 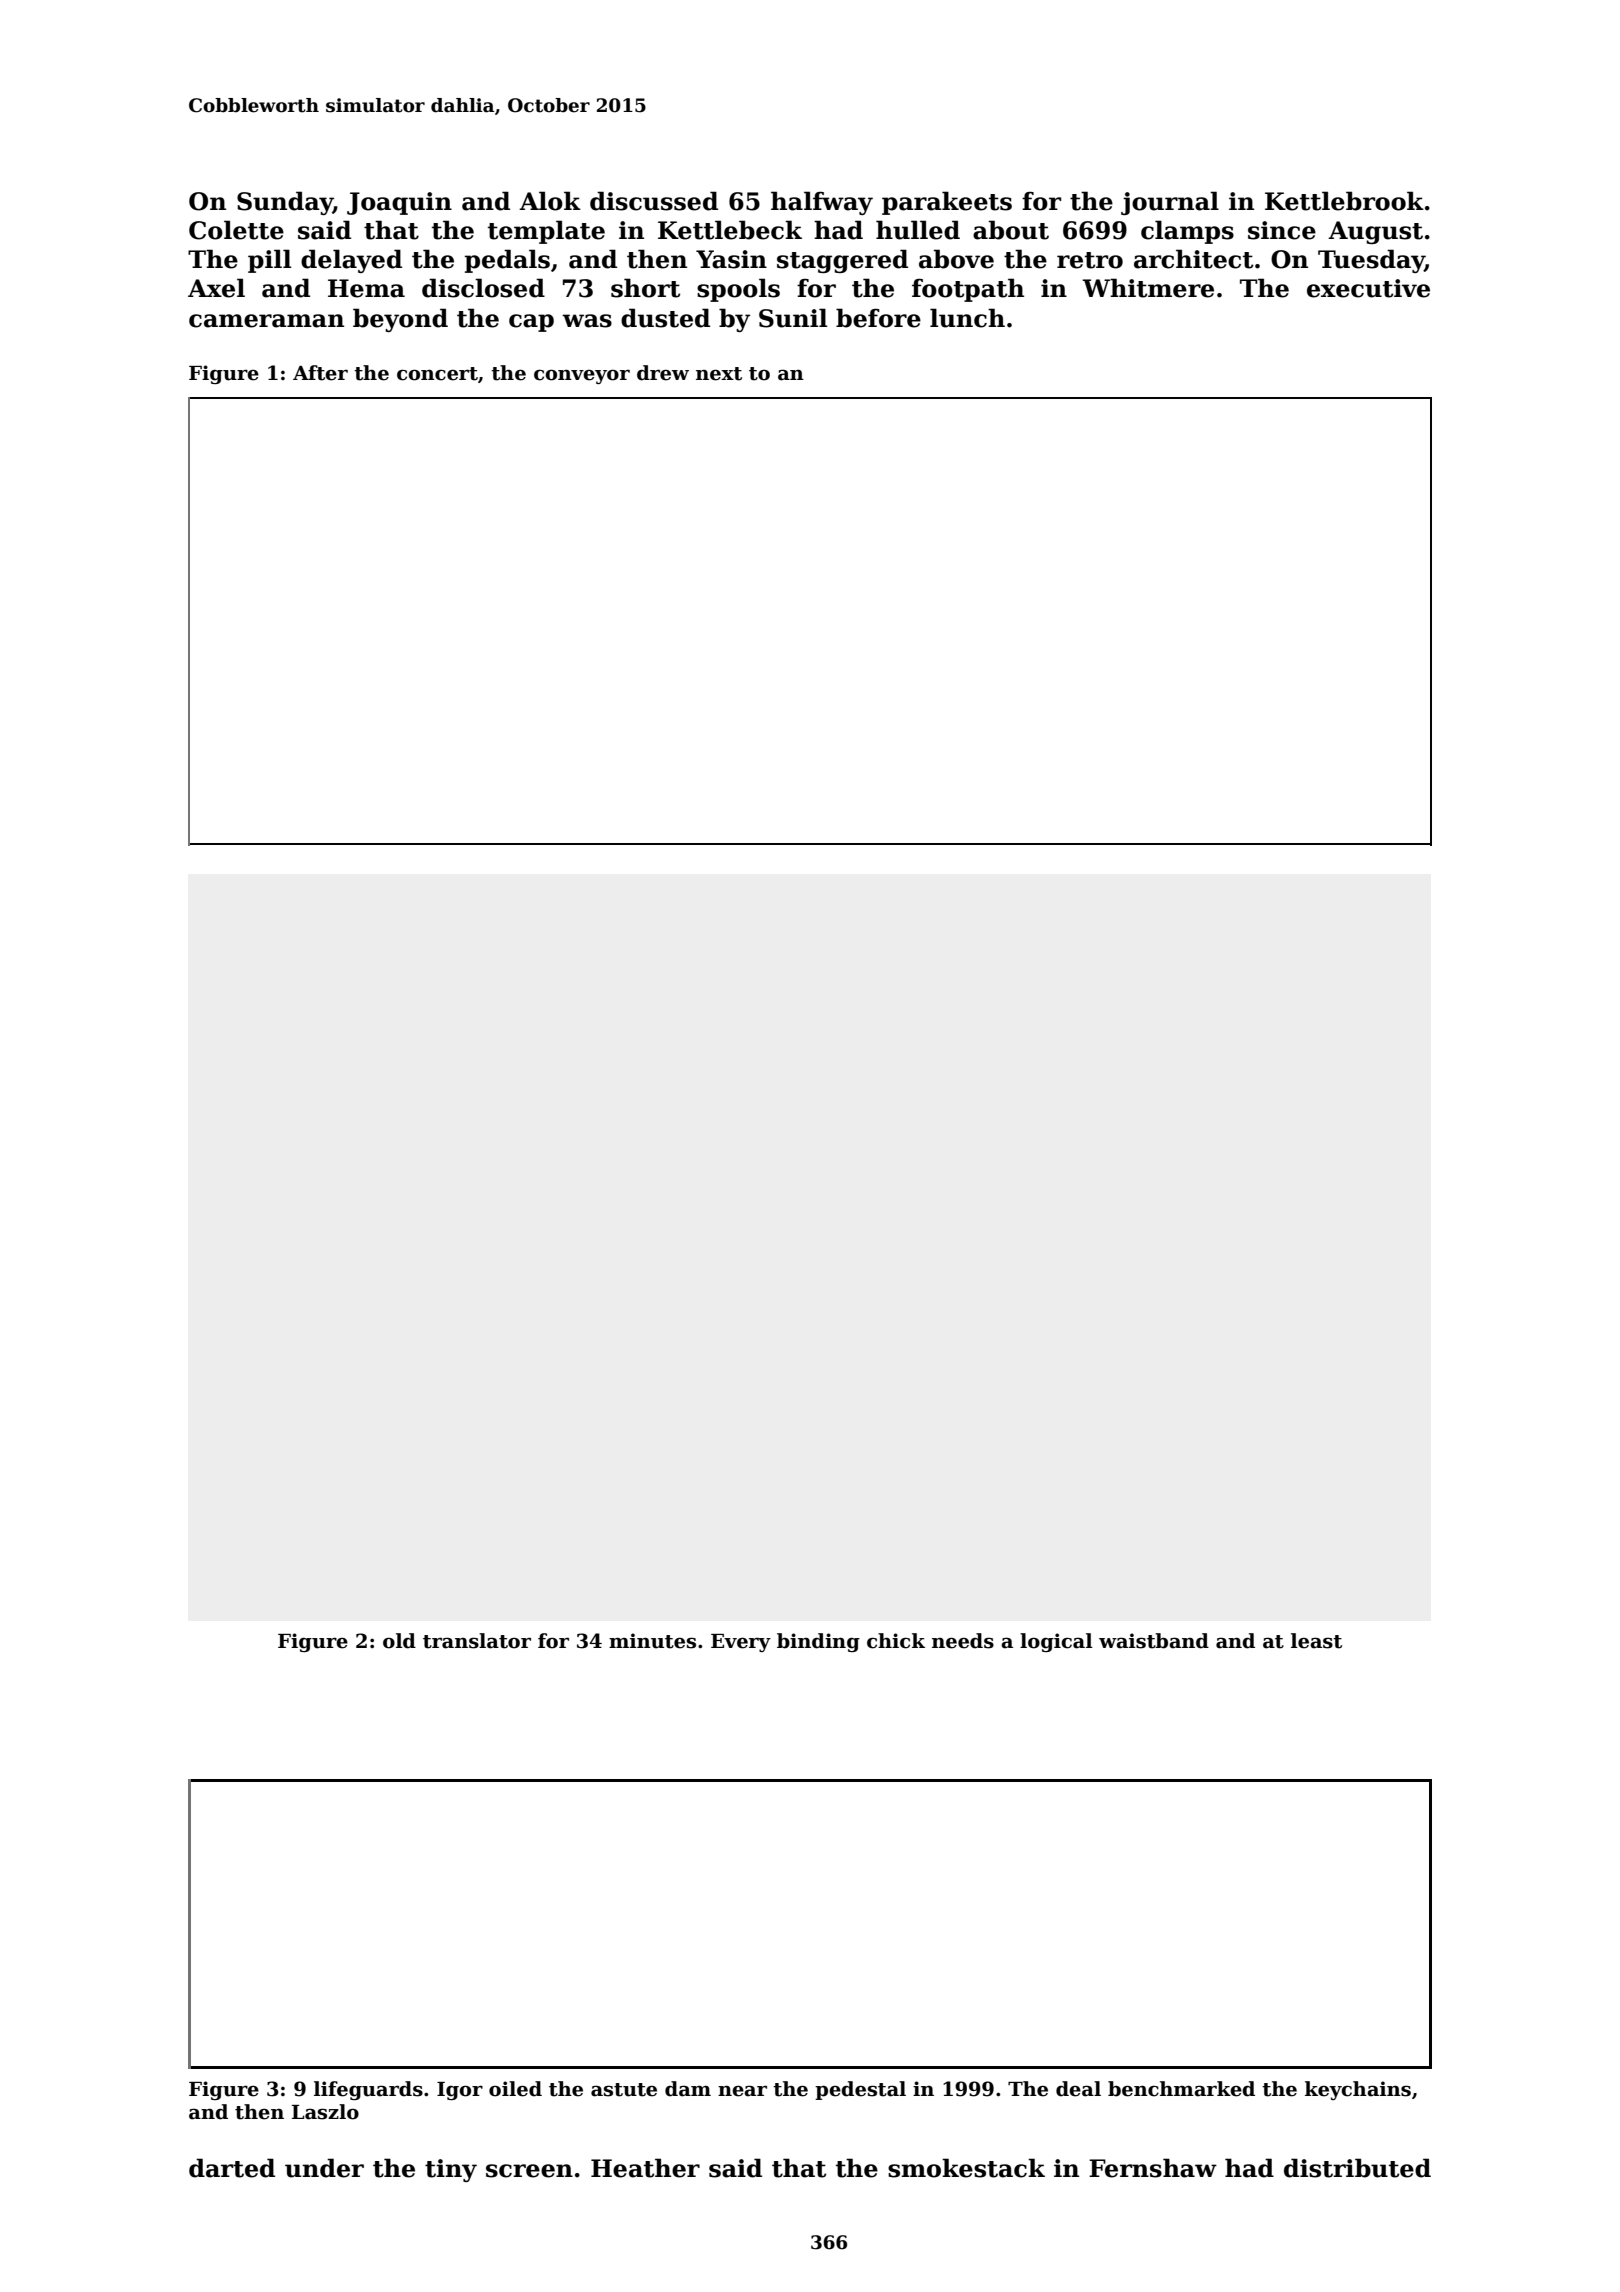 What do you see at coordinates (477, 1641) in the image?
I see `translator` at bounding box center [477, 1641].
